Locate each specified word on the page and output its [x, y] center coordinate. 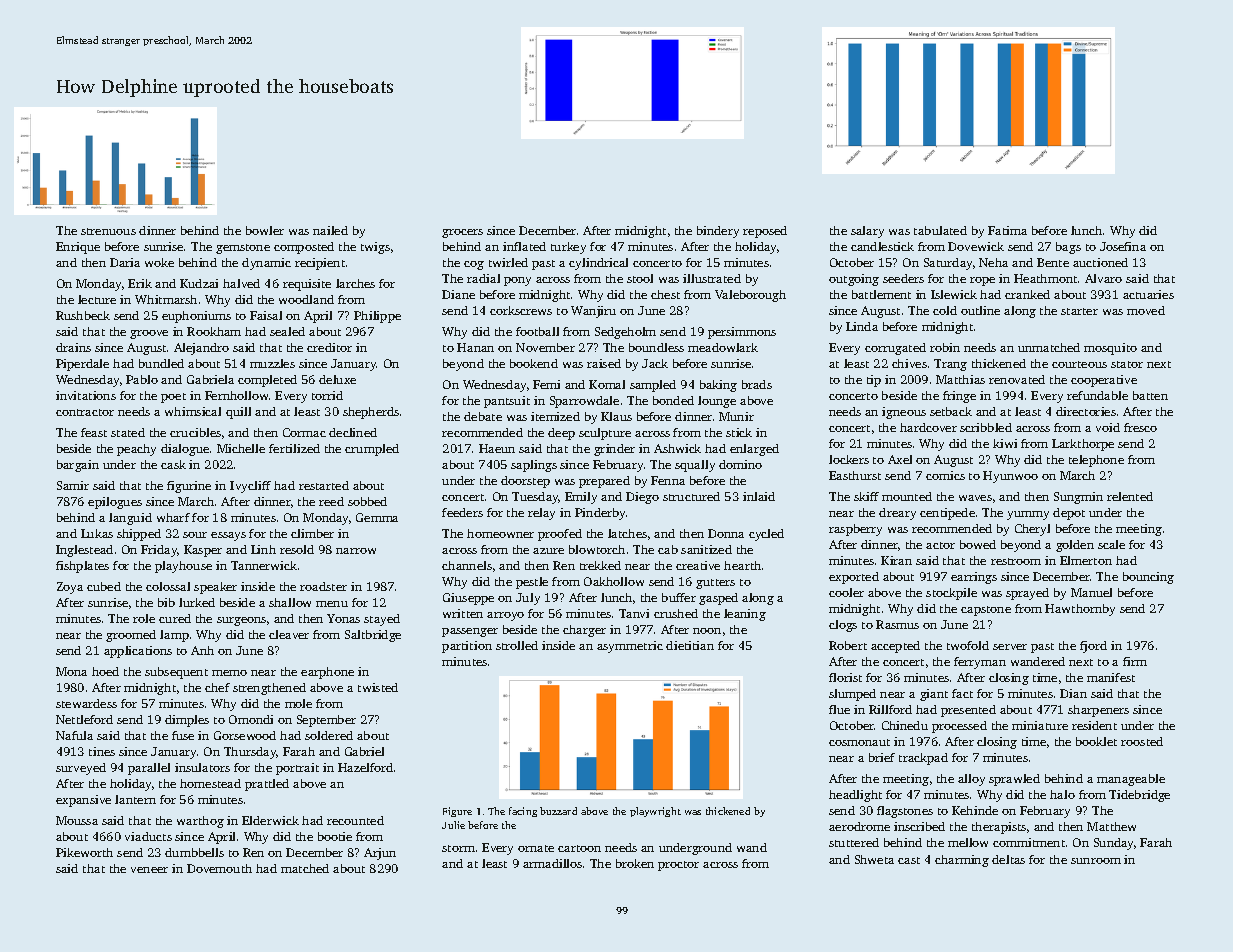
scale [1111, 544]
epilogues [115, 503]
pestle [532, 583]
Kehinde [975, 810]
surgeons [241, 621]
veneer [149, 870]
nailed [330, 230]
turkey [568, 248]
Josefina [1123, 246]
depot [1069, 514]
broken [635, 863]
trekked [600, 565]
